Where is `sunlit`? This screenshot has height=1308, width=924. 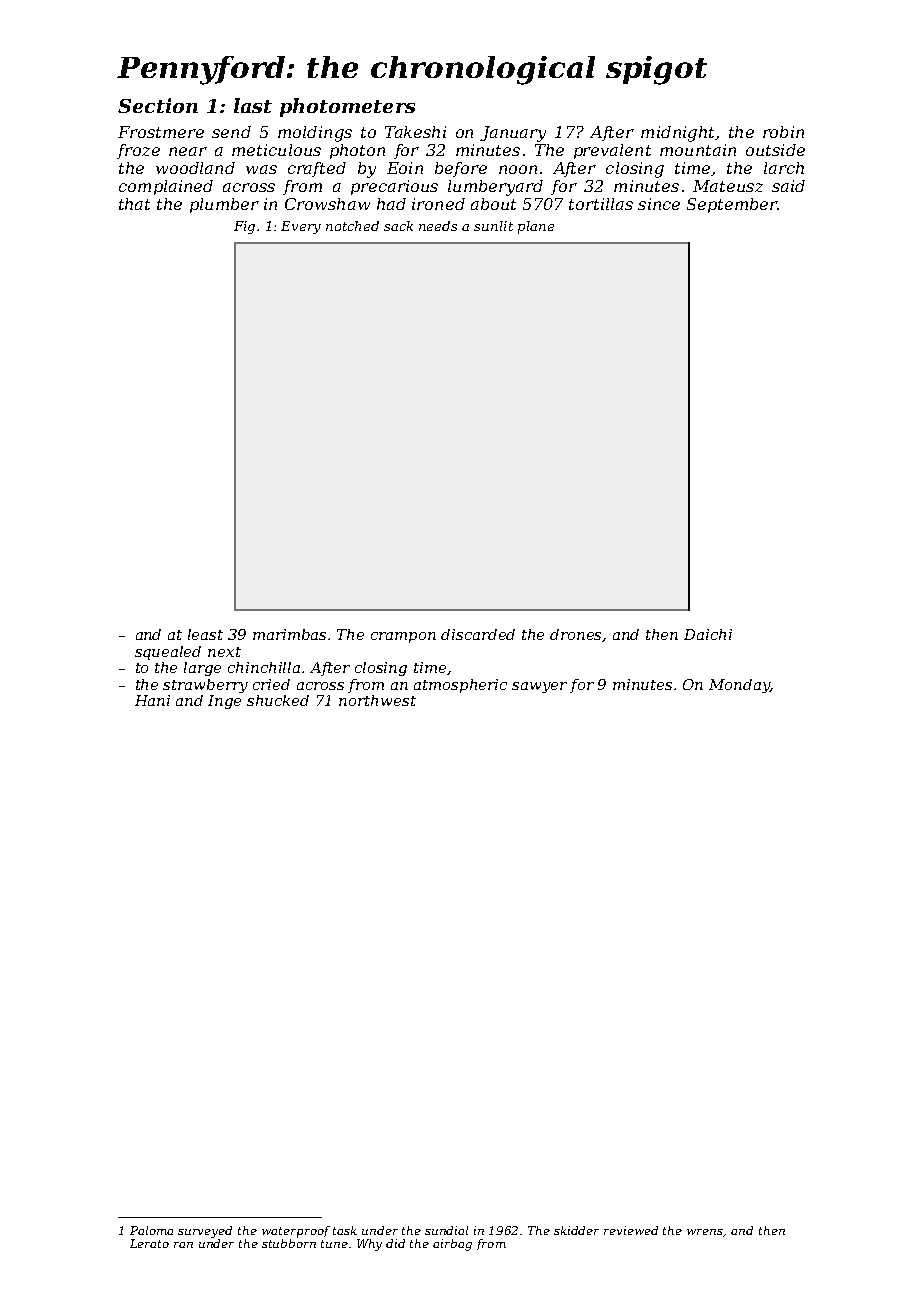
sunlit is located at coordinates (493, 226).
